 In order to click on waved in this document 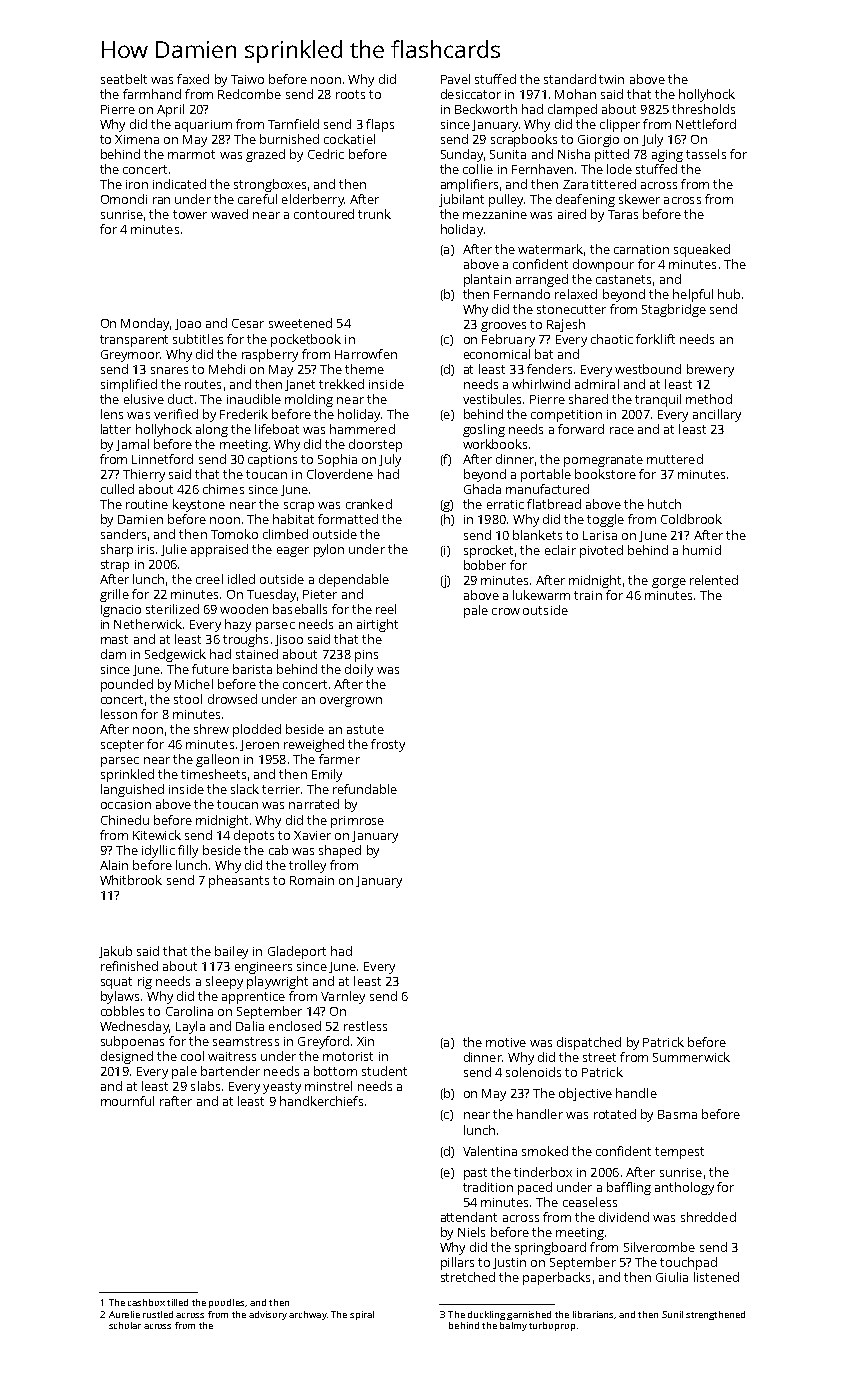, I will do `click(229, 214)`.
